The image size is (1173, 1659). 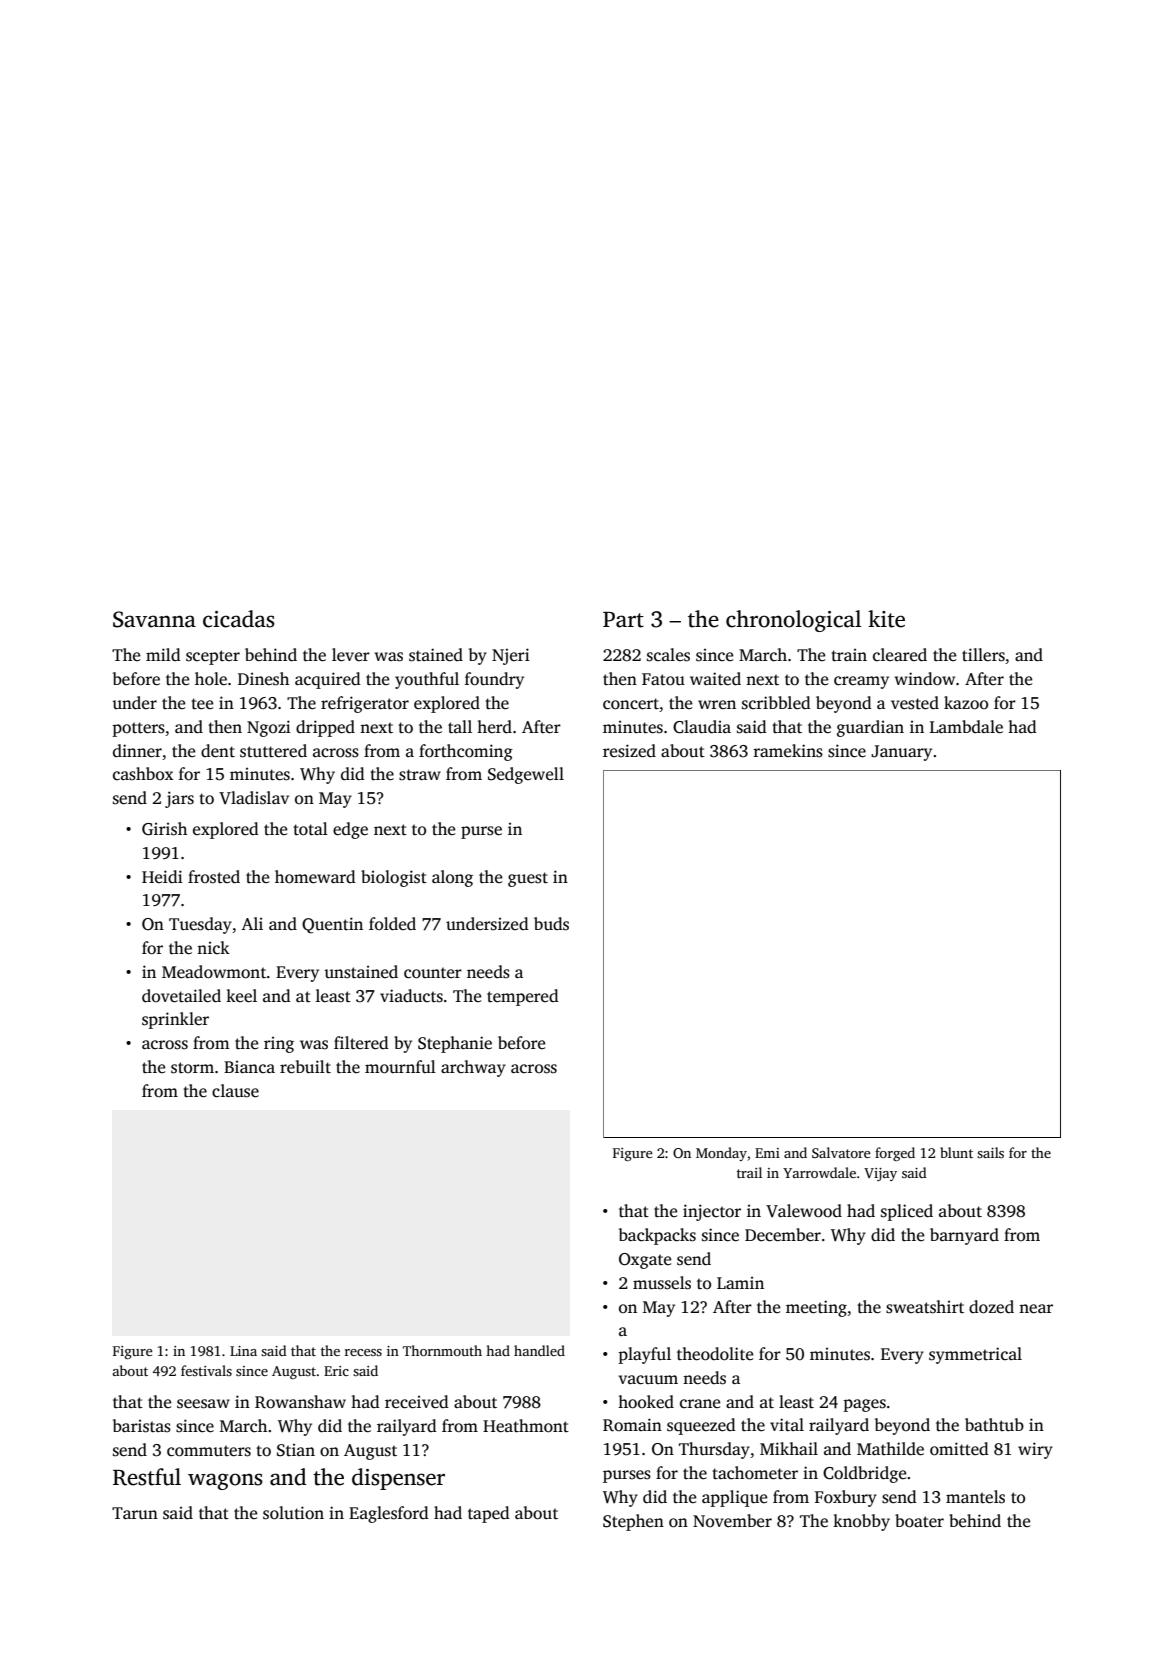 What do you see at coordinates (523, 997) in the page?
I see `tempered` at bounding box center [523, 997].
